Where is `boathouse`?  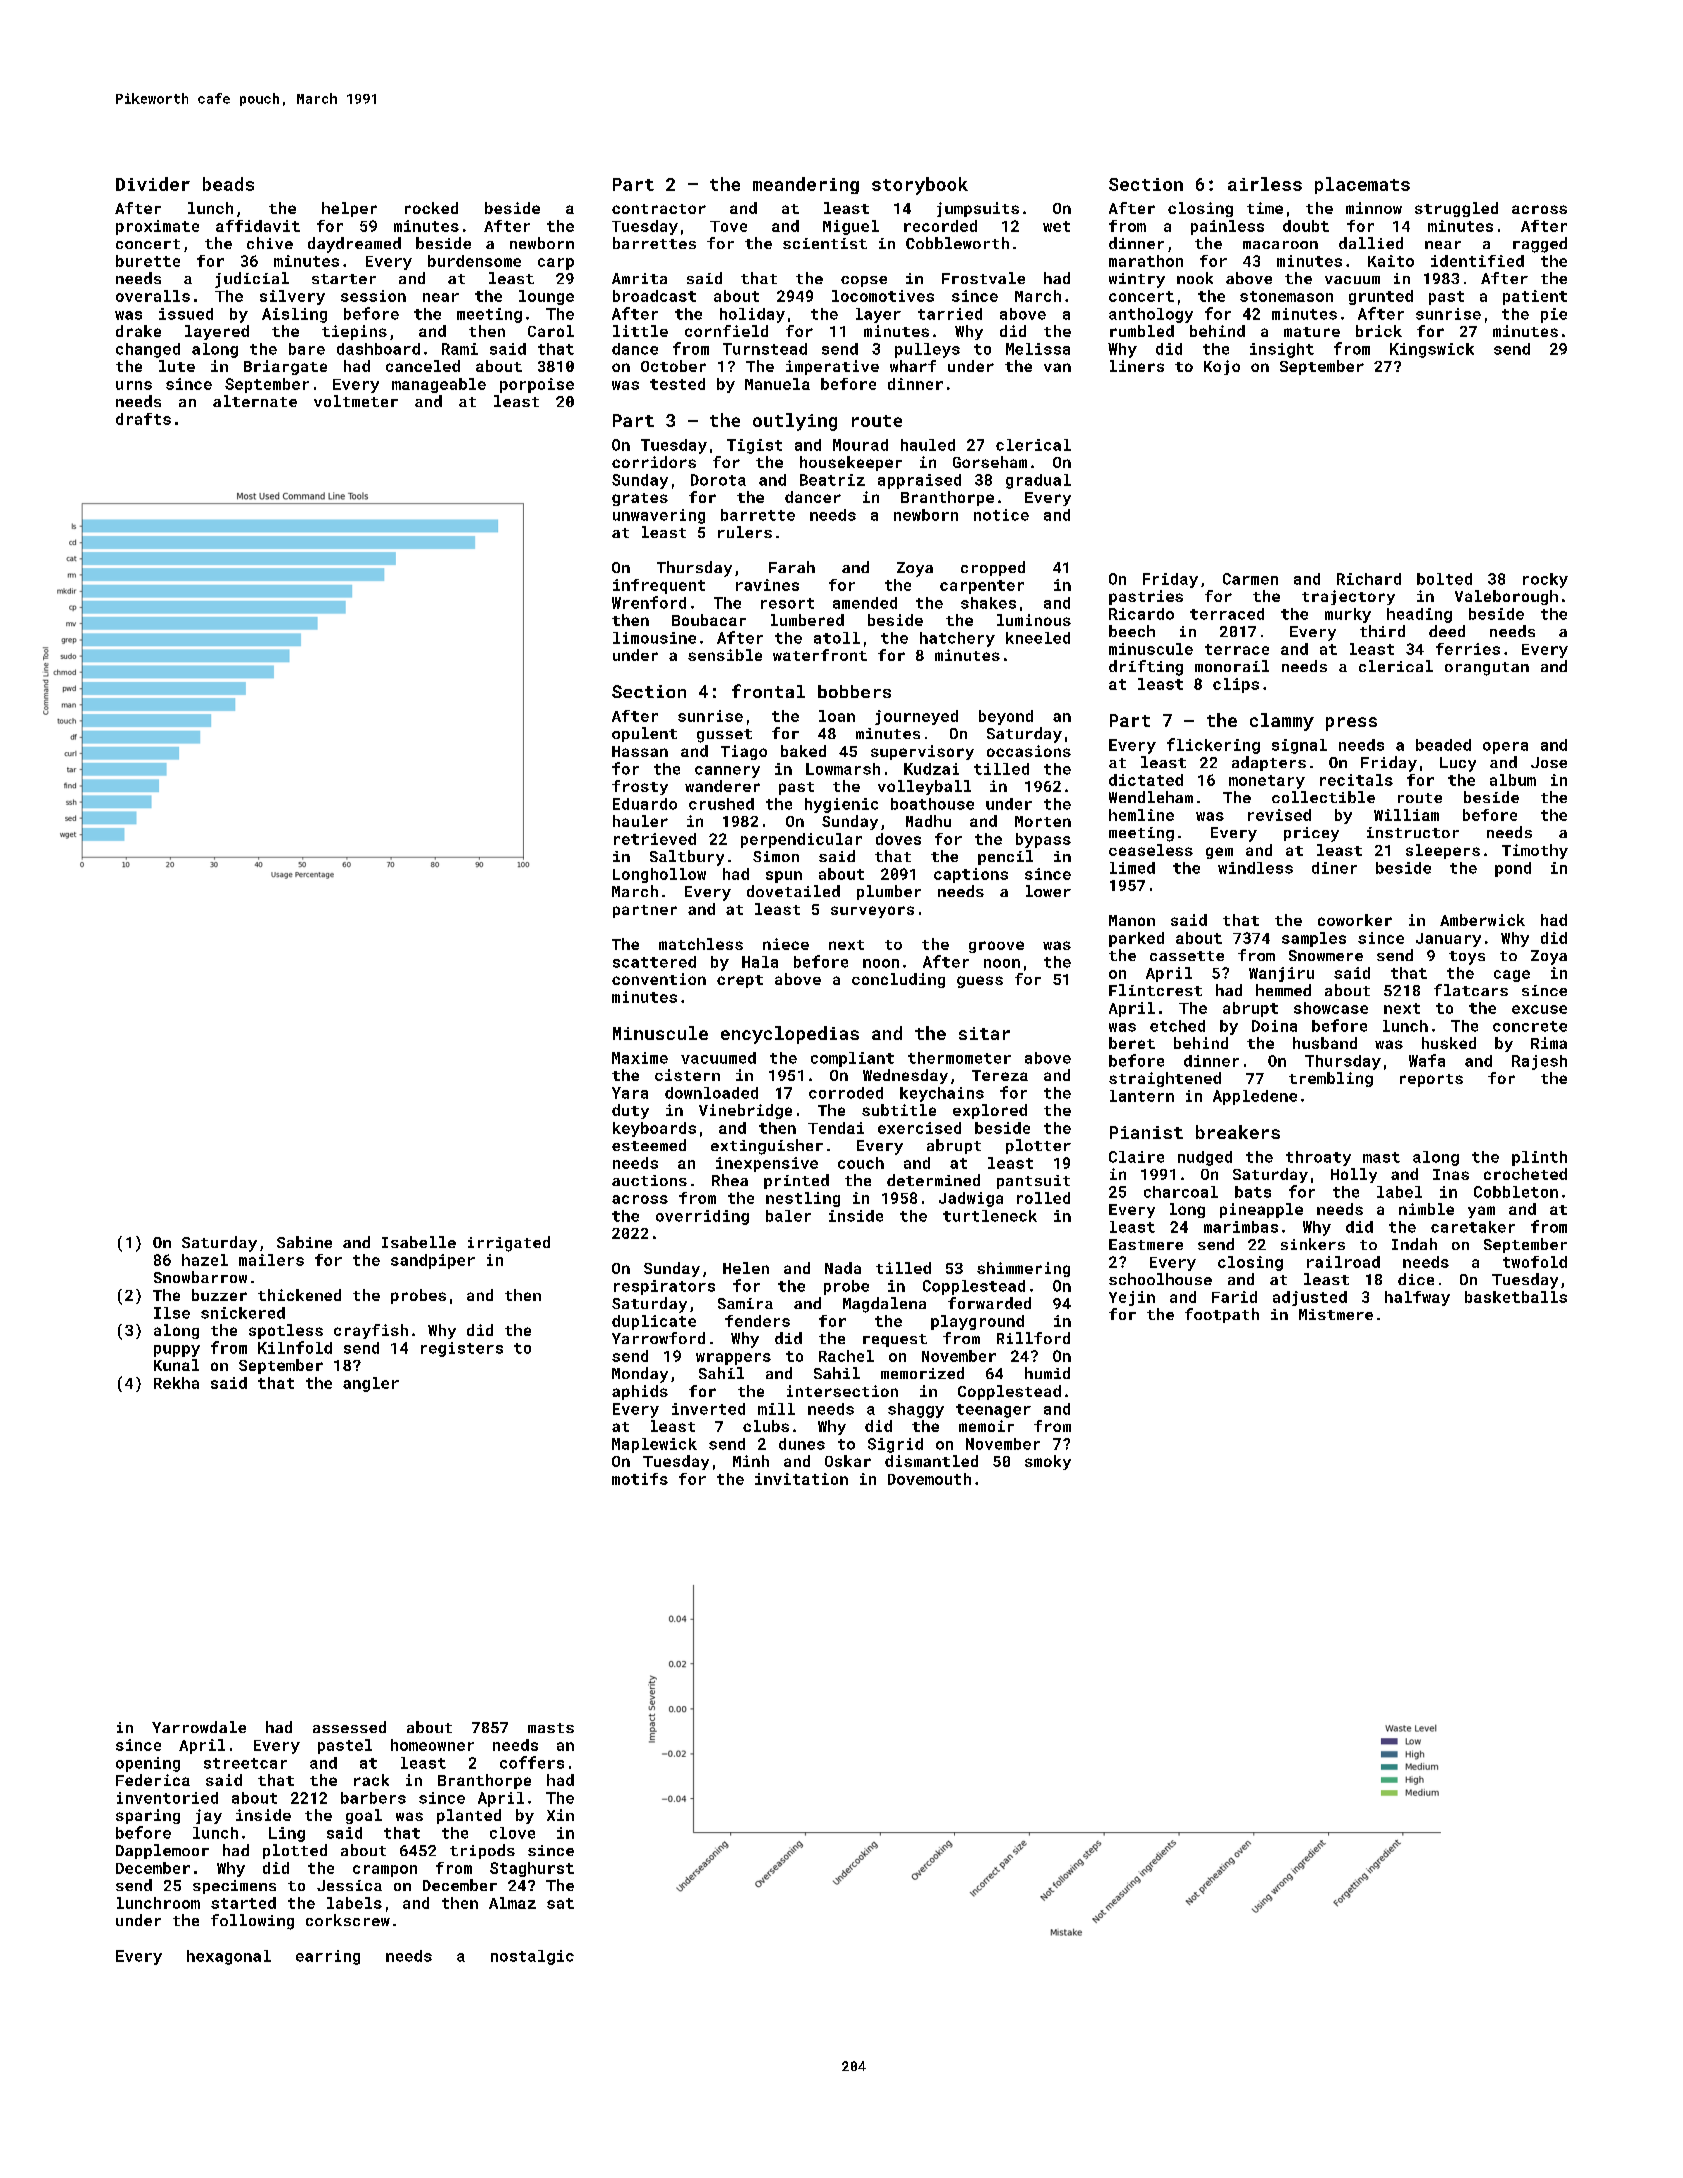
boathouse is located at coordinates (932, 804).
